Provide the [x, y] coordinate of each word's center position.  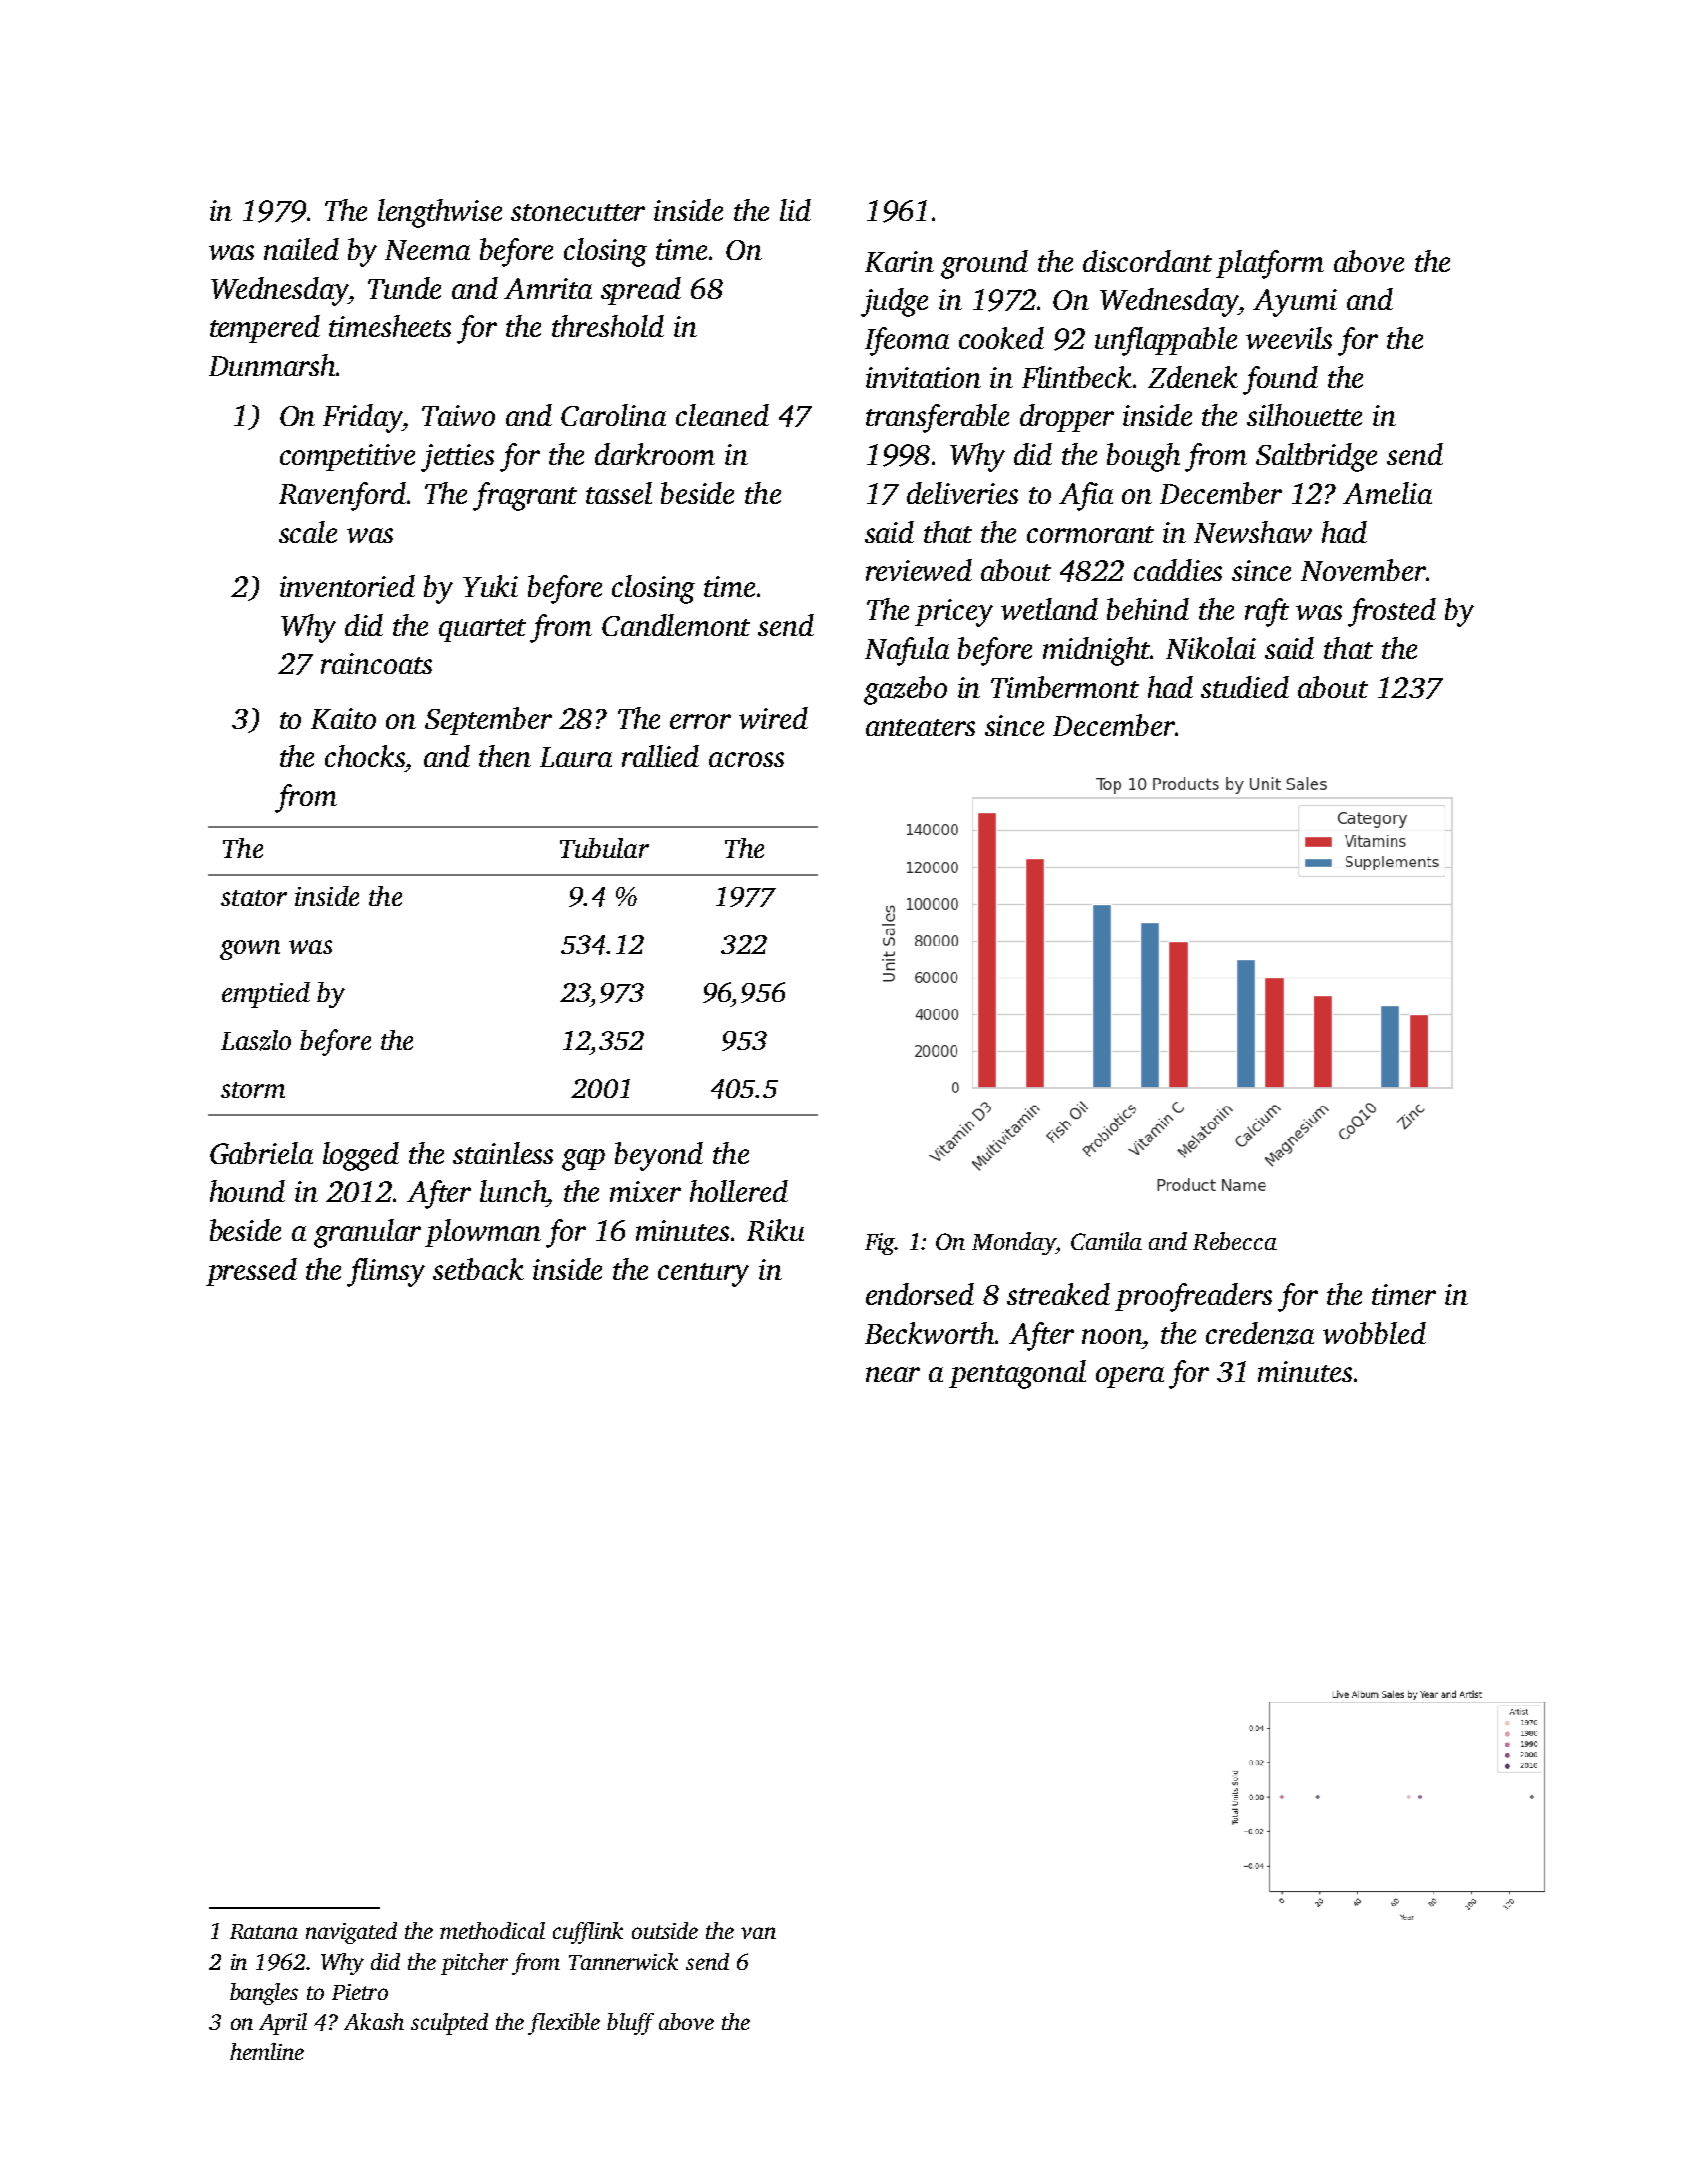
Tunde [404, 288]
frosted [1392, 612]
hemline [267, 2051]
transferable [937, 418]
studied [1245, 687]
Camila [1106, 1241]
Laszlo [256, 1040]
